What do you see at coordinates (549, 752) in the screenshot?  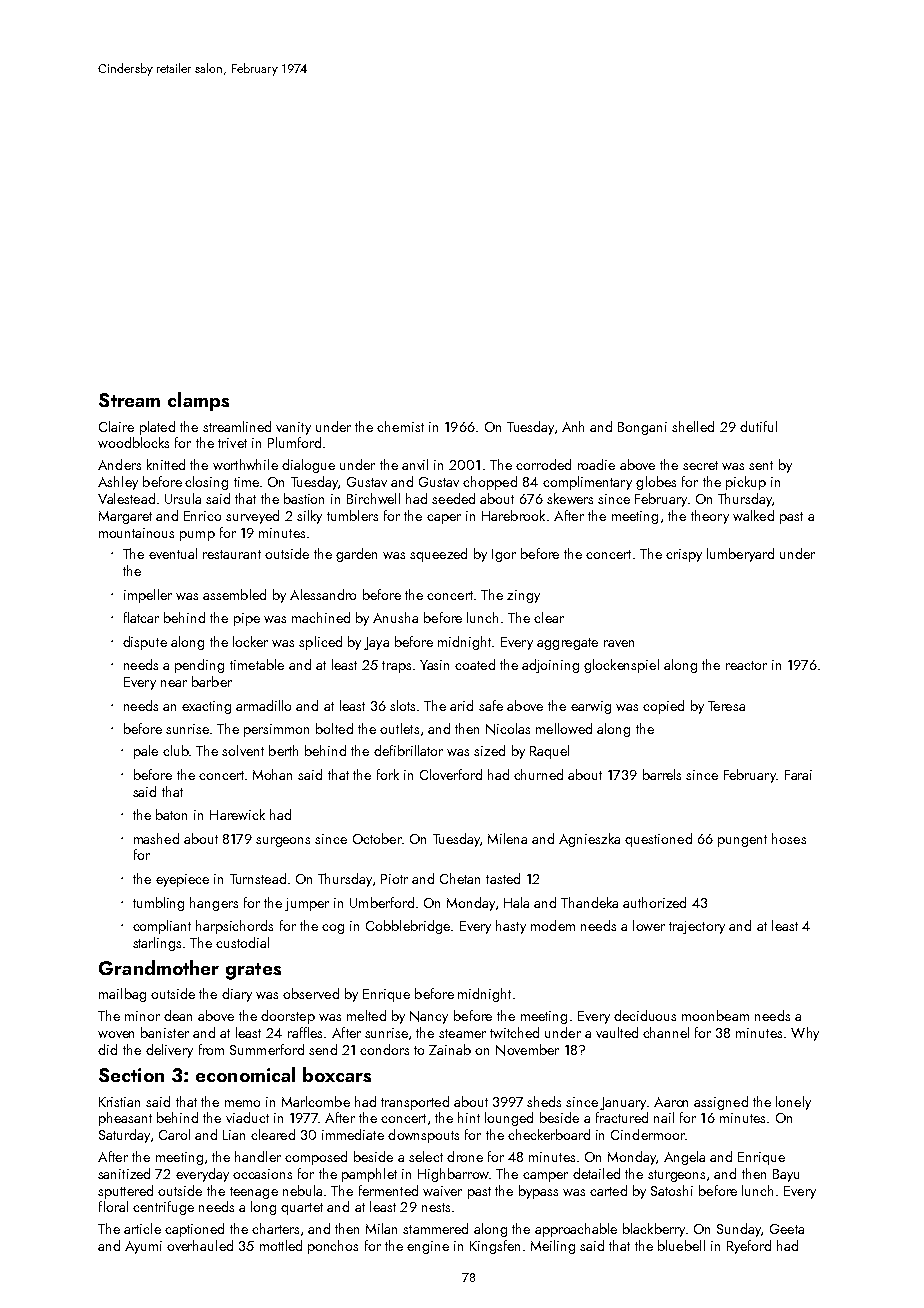 I see `Raquel` at bounding box center [549, 752].
